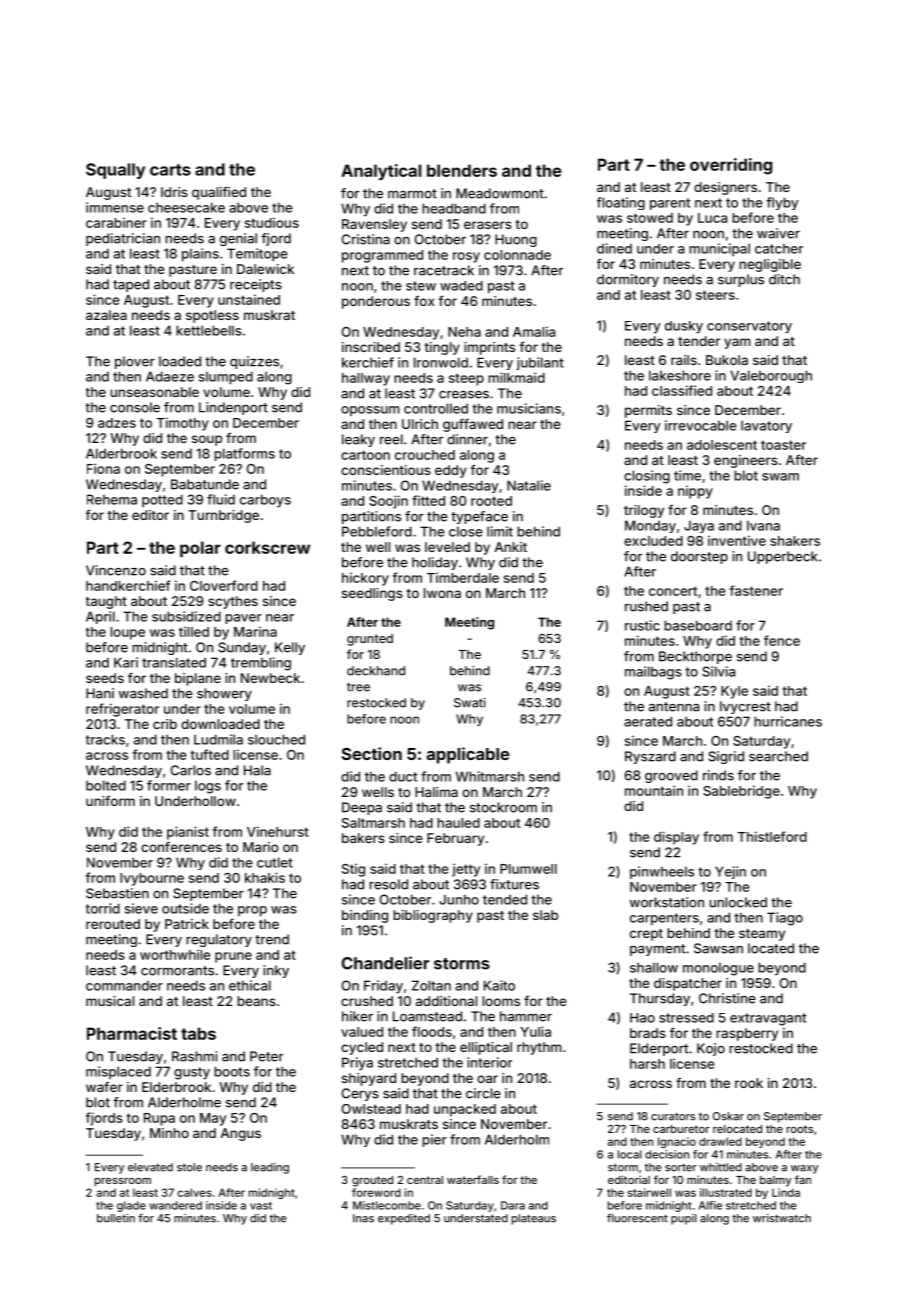  I want to click on fastener, so click(756, 590).
